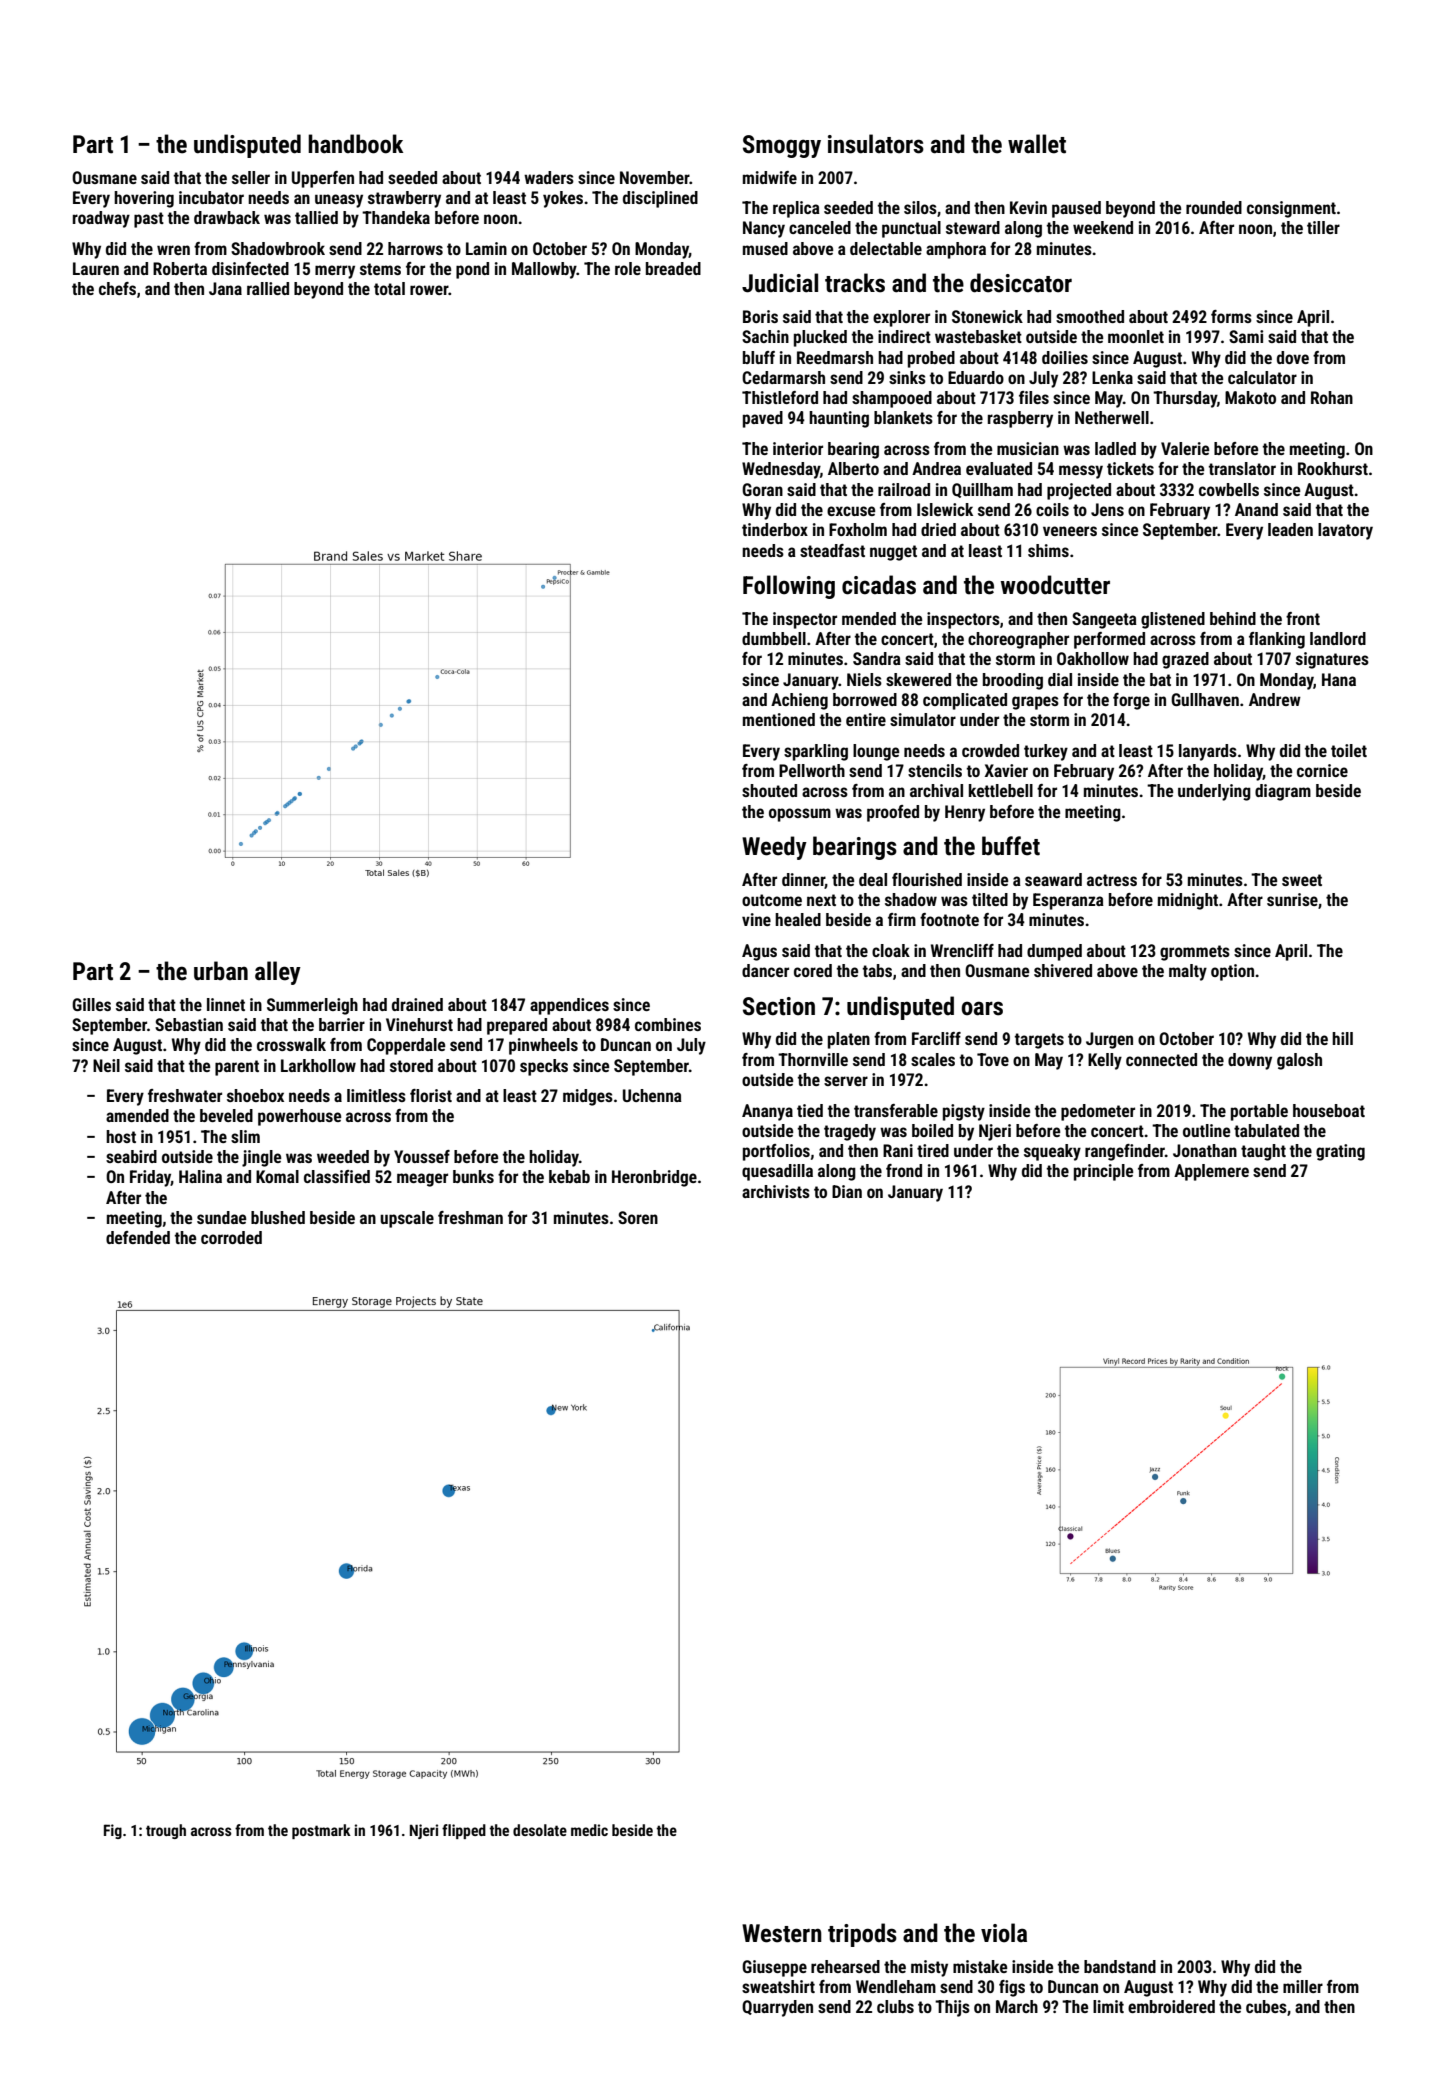 The height and width of the document is (2100, 1450). I want to click on grating, so click(1340, 1152).
